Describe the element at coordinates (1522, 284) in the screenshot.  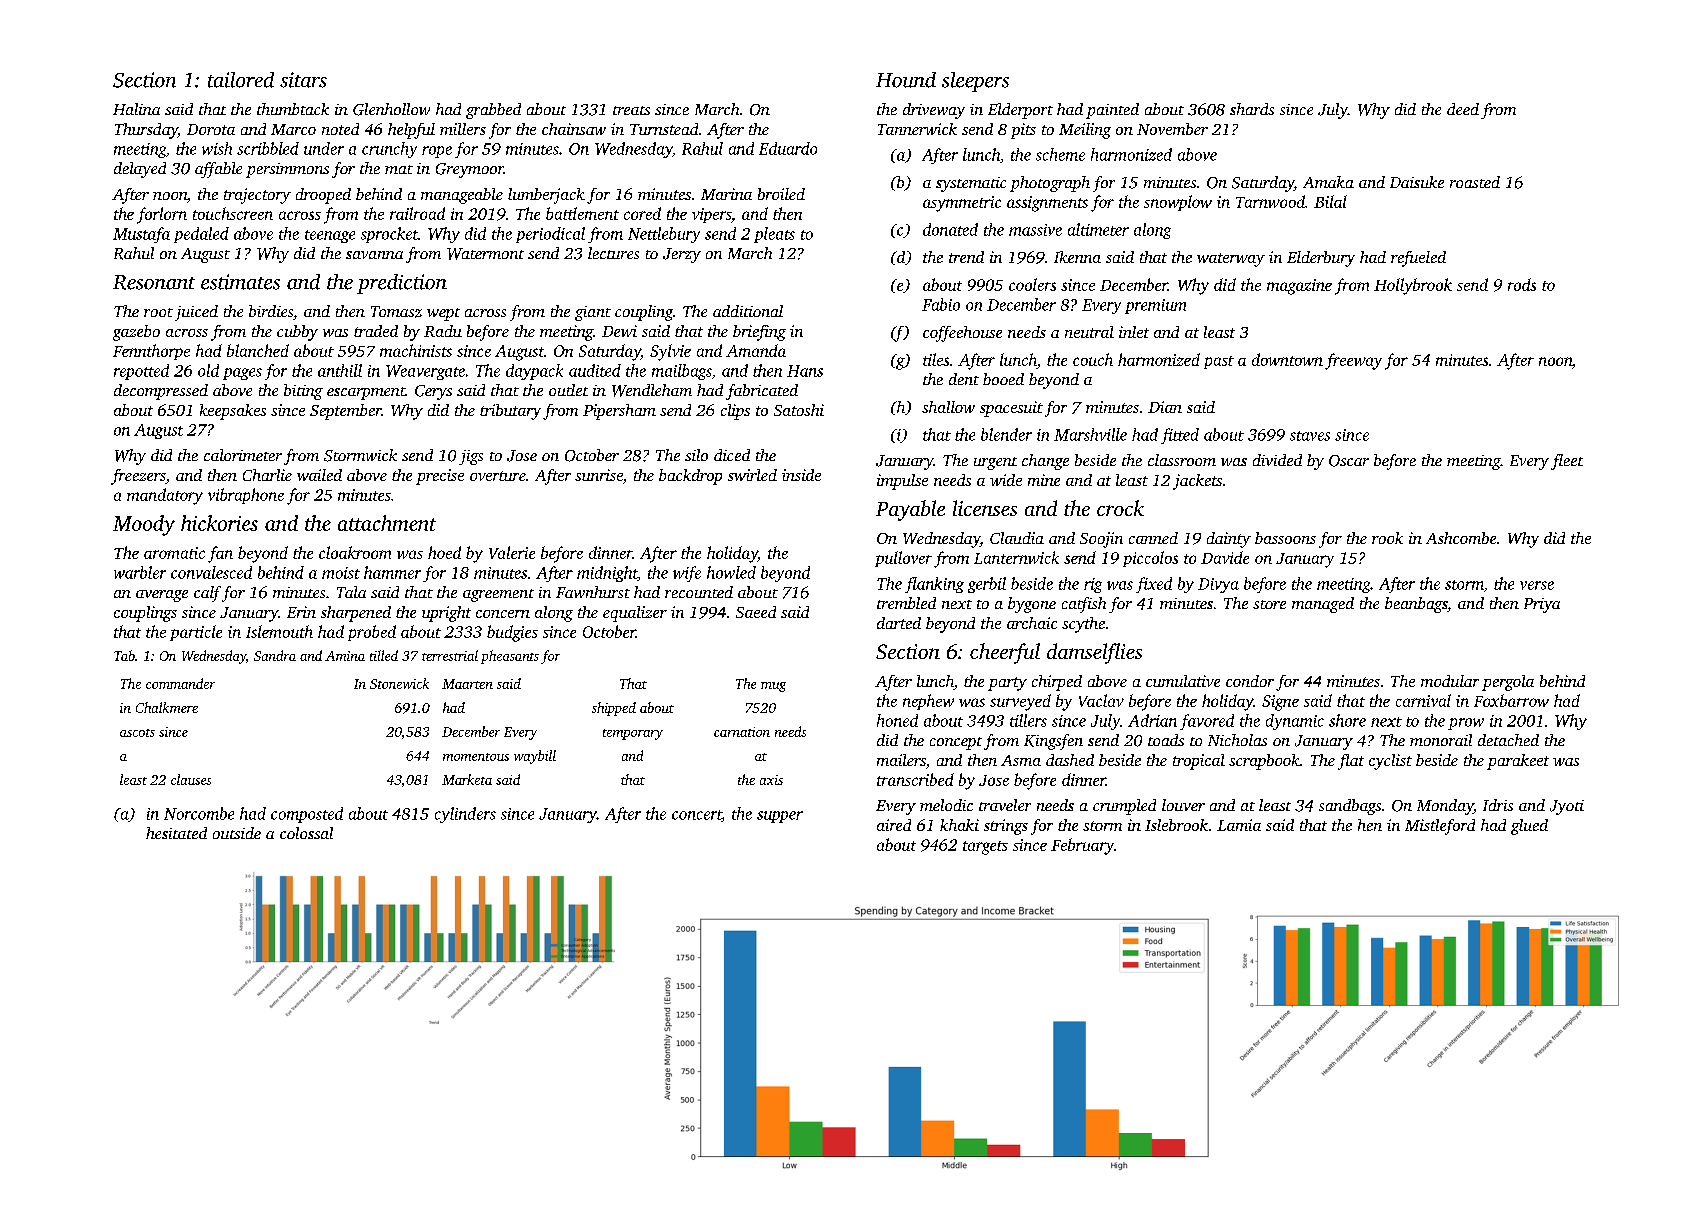
I see `rods` at that location.
